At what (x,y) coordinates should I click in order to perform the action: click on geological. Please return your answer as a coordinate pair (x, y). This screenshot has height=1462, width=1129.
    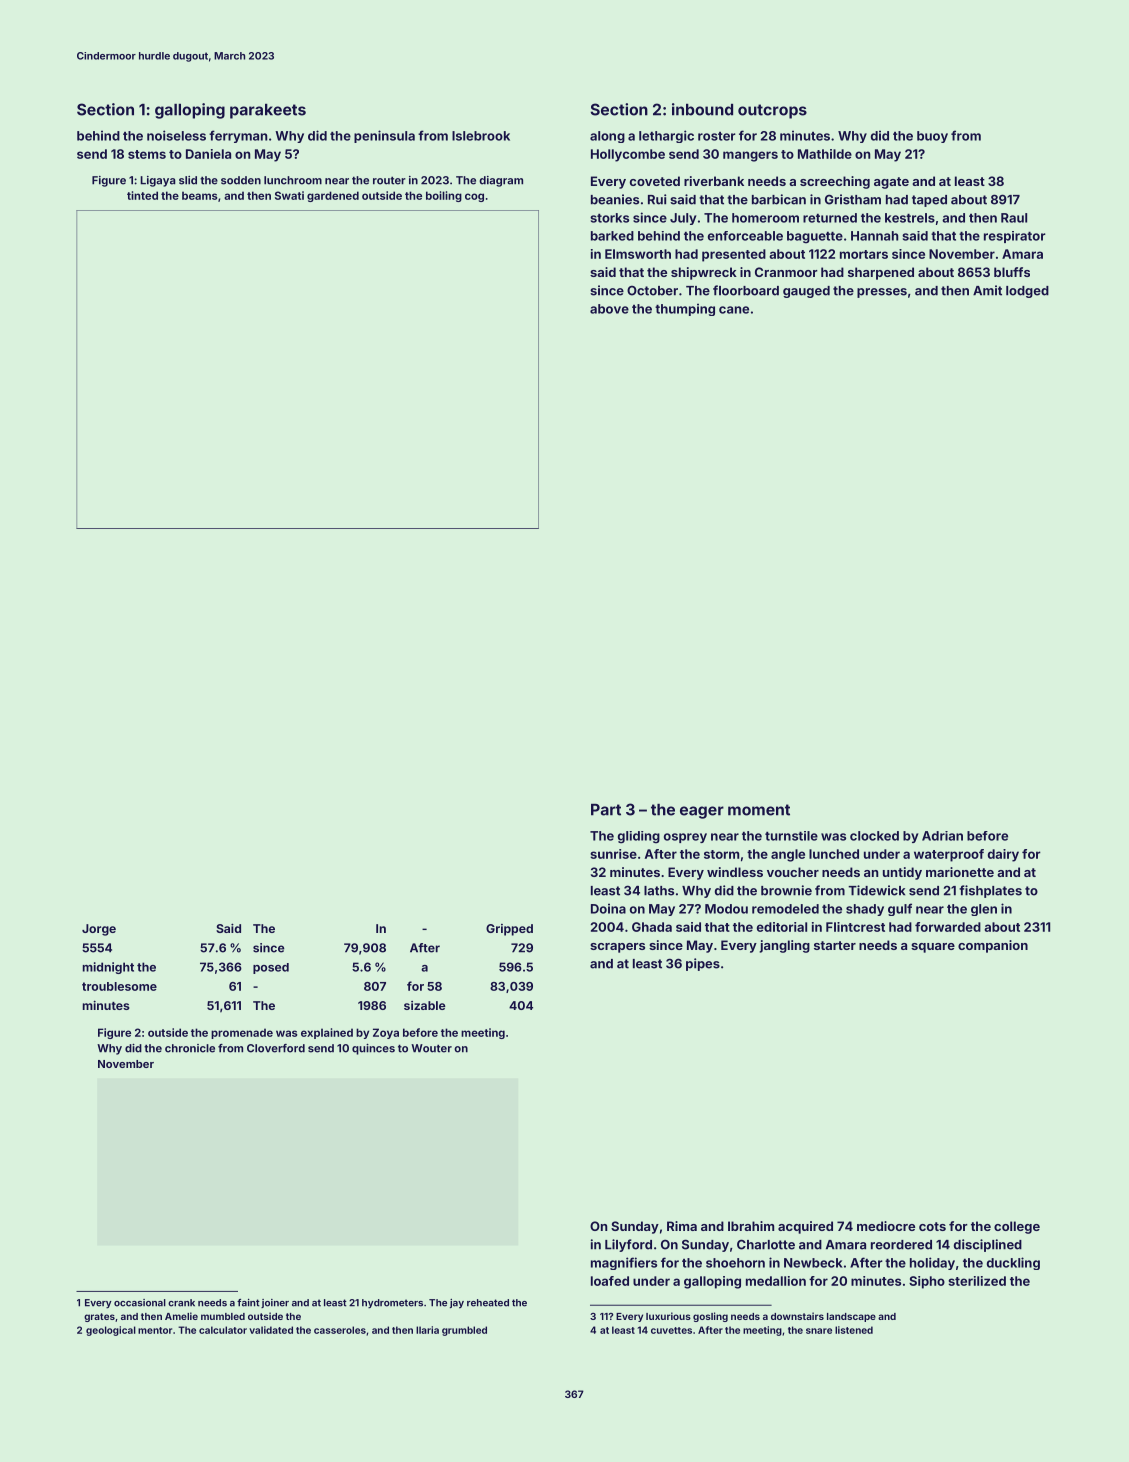
    Looking at the image, I should click on (111, 1331).
